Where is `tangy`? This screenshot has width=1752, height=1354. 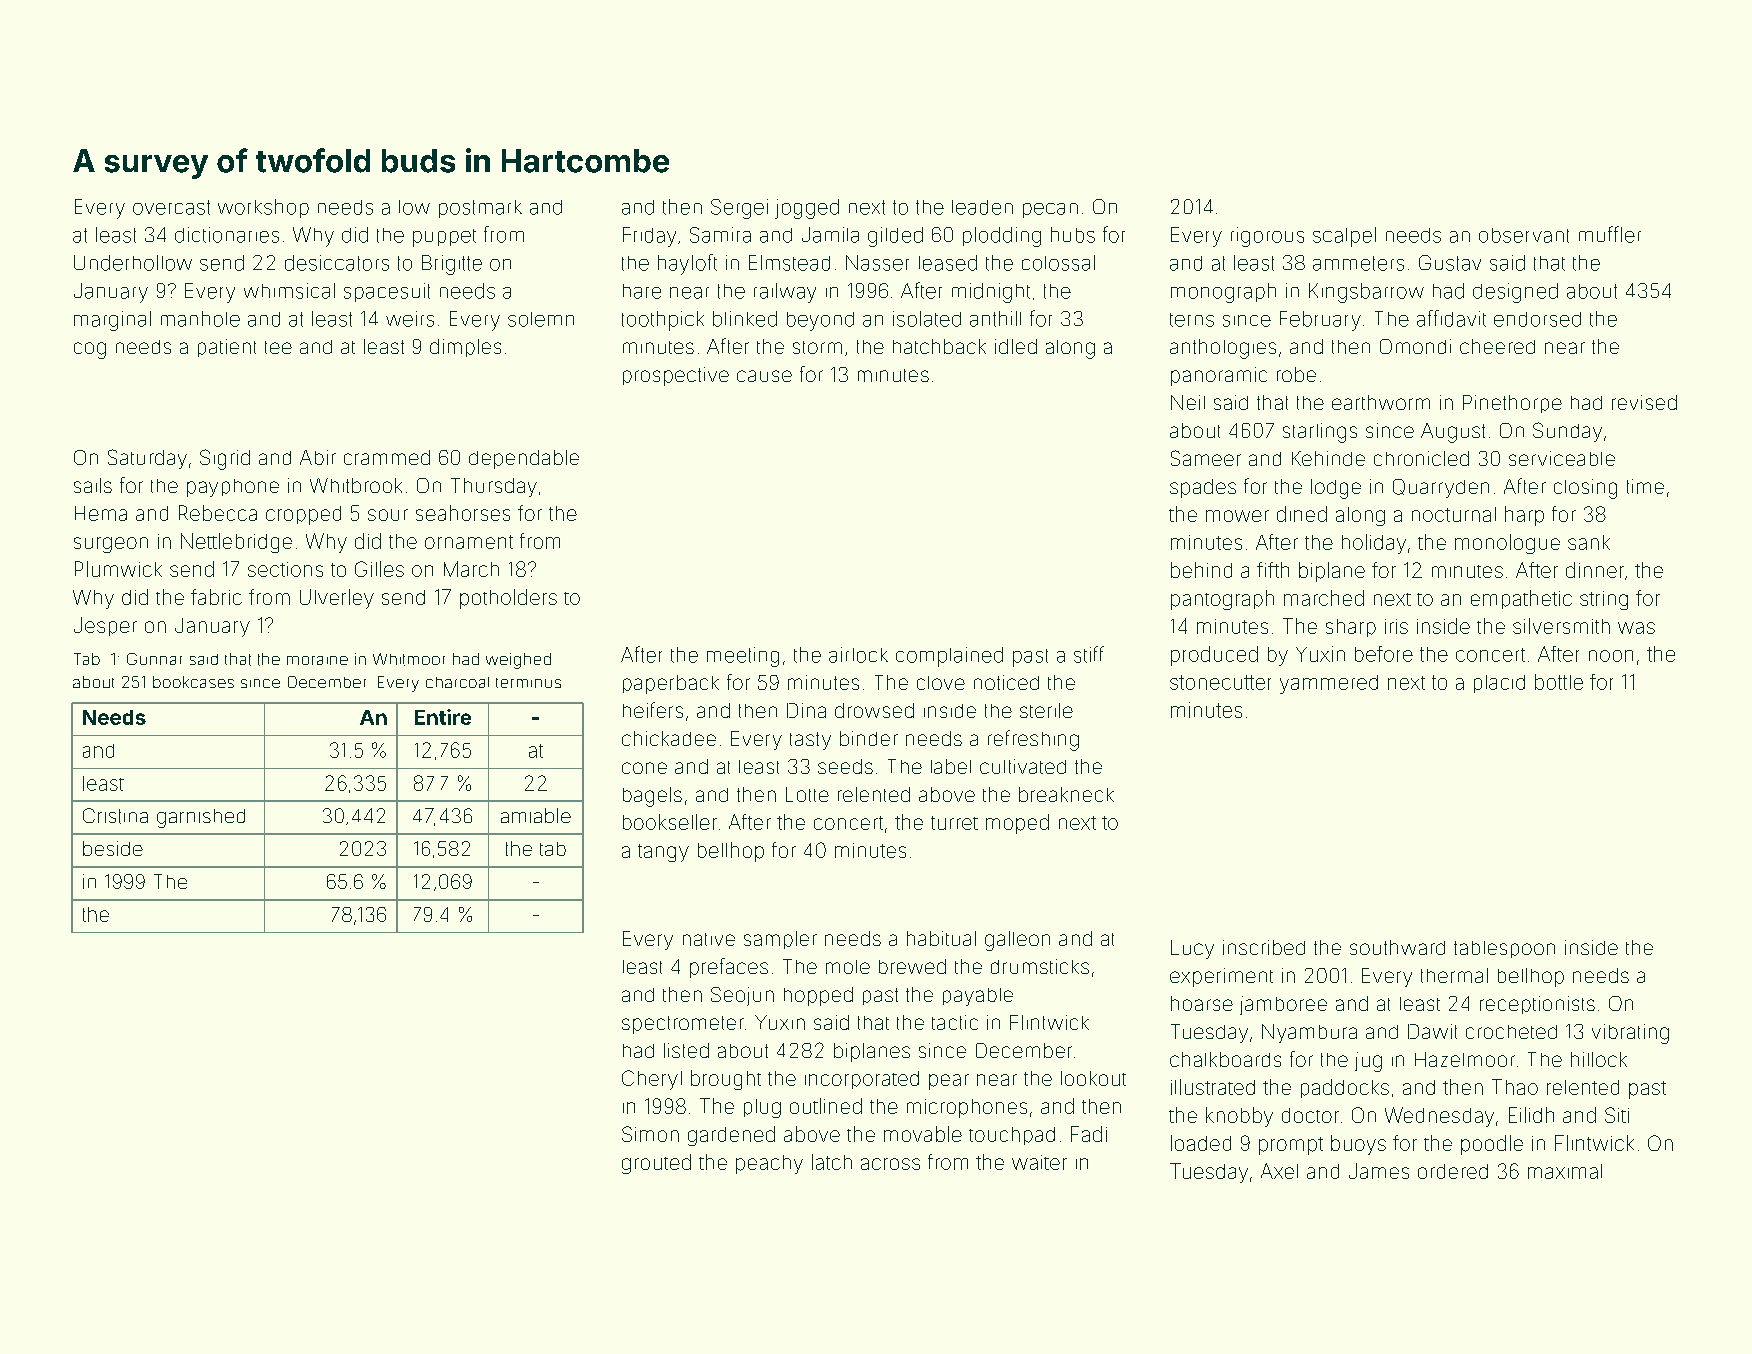 tangy is located at coordinates (663, 853).
